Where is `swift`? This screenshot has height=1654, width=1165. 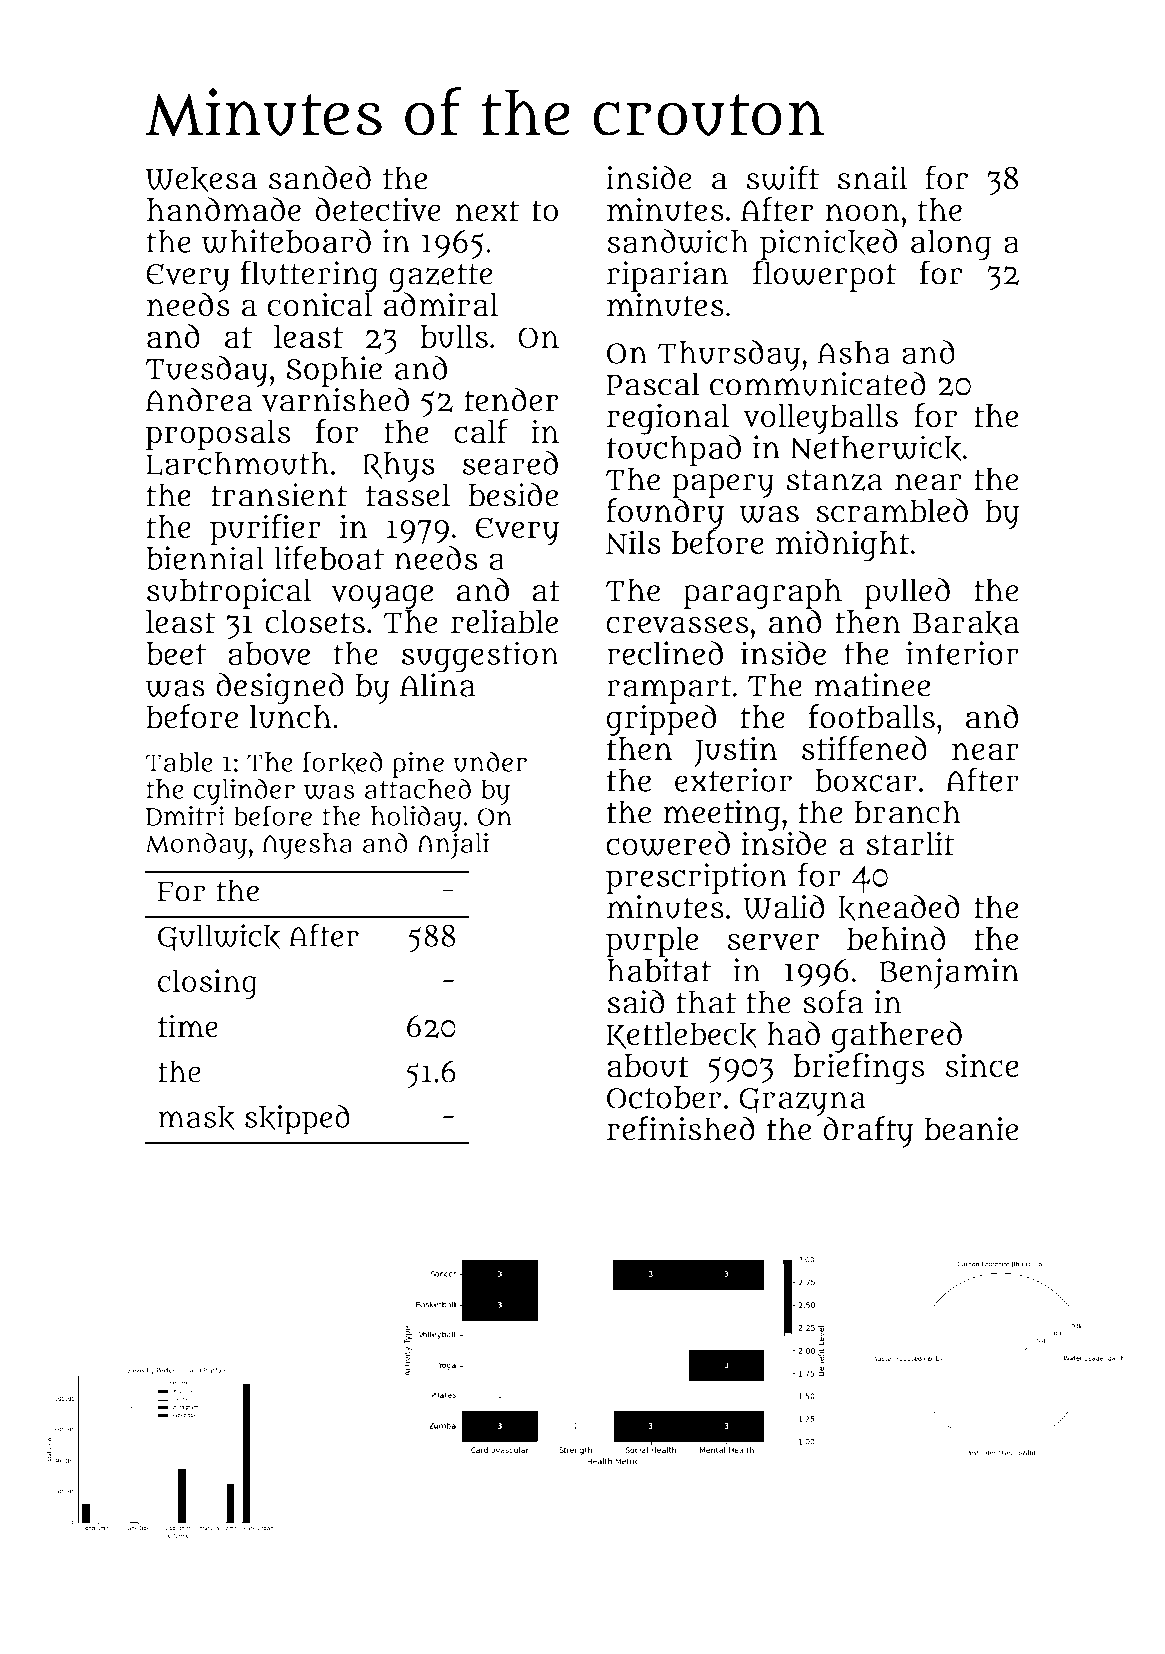
swift is located at coordinates (783, 177).
